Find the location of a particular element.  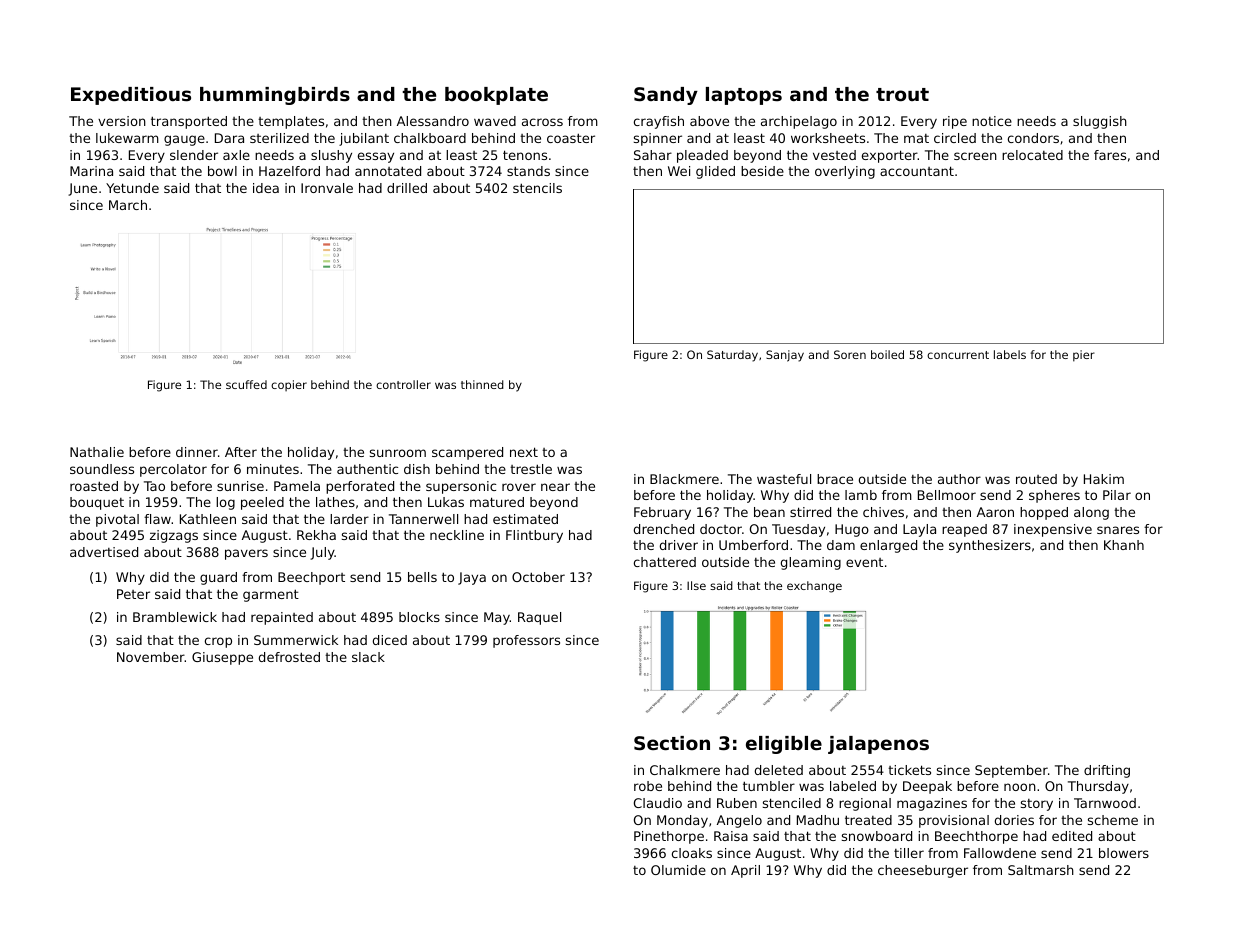

cloaks is located at coordinates (692, 853).
